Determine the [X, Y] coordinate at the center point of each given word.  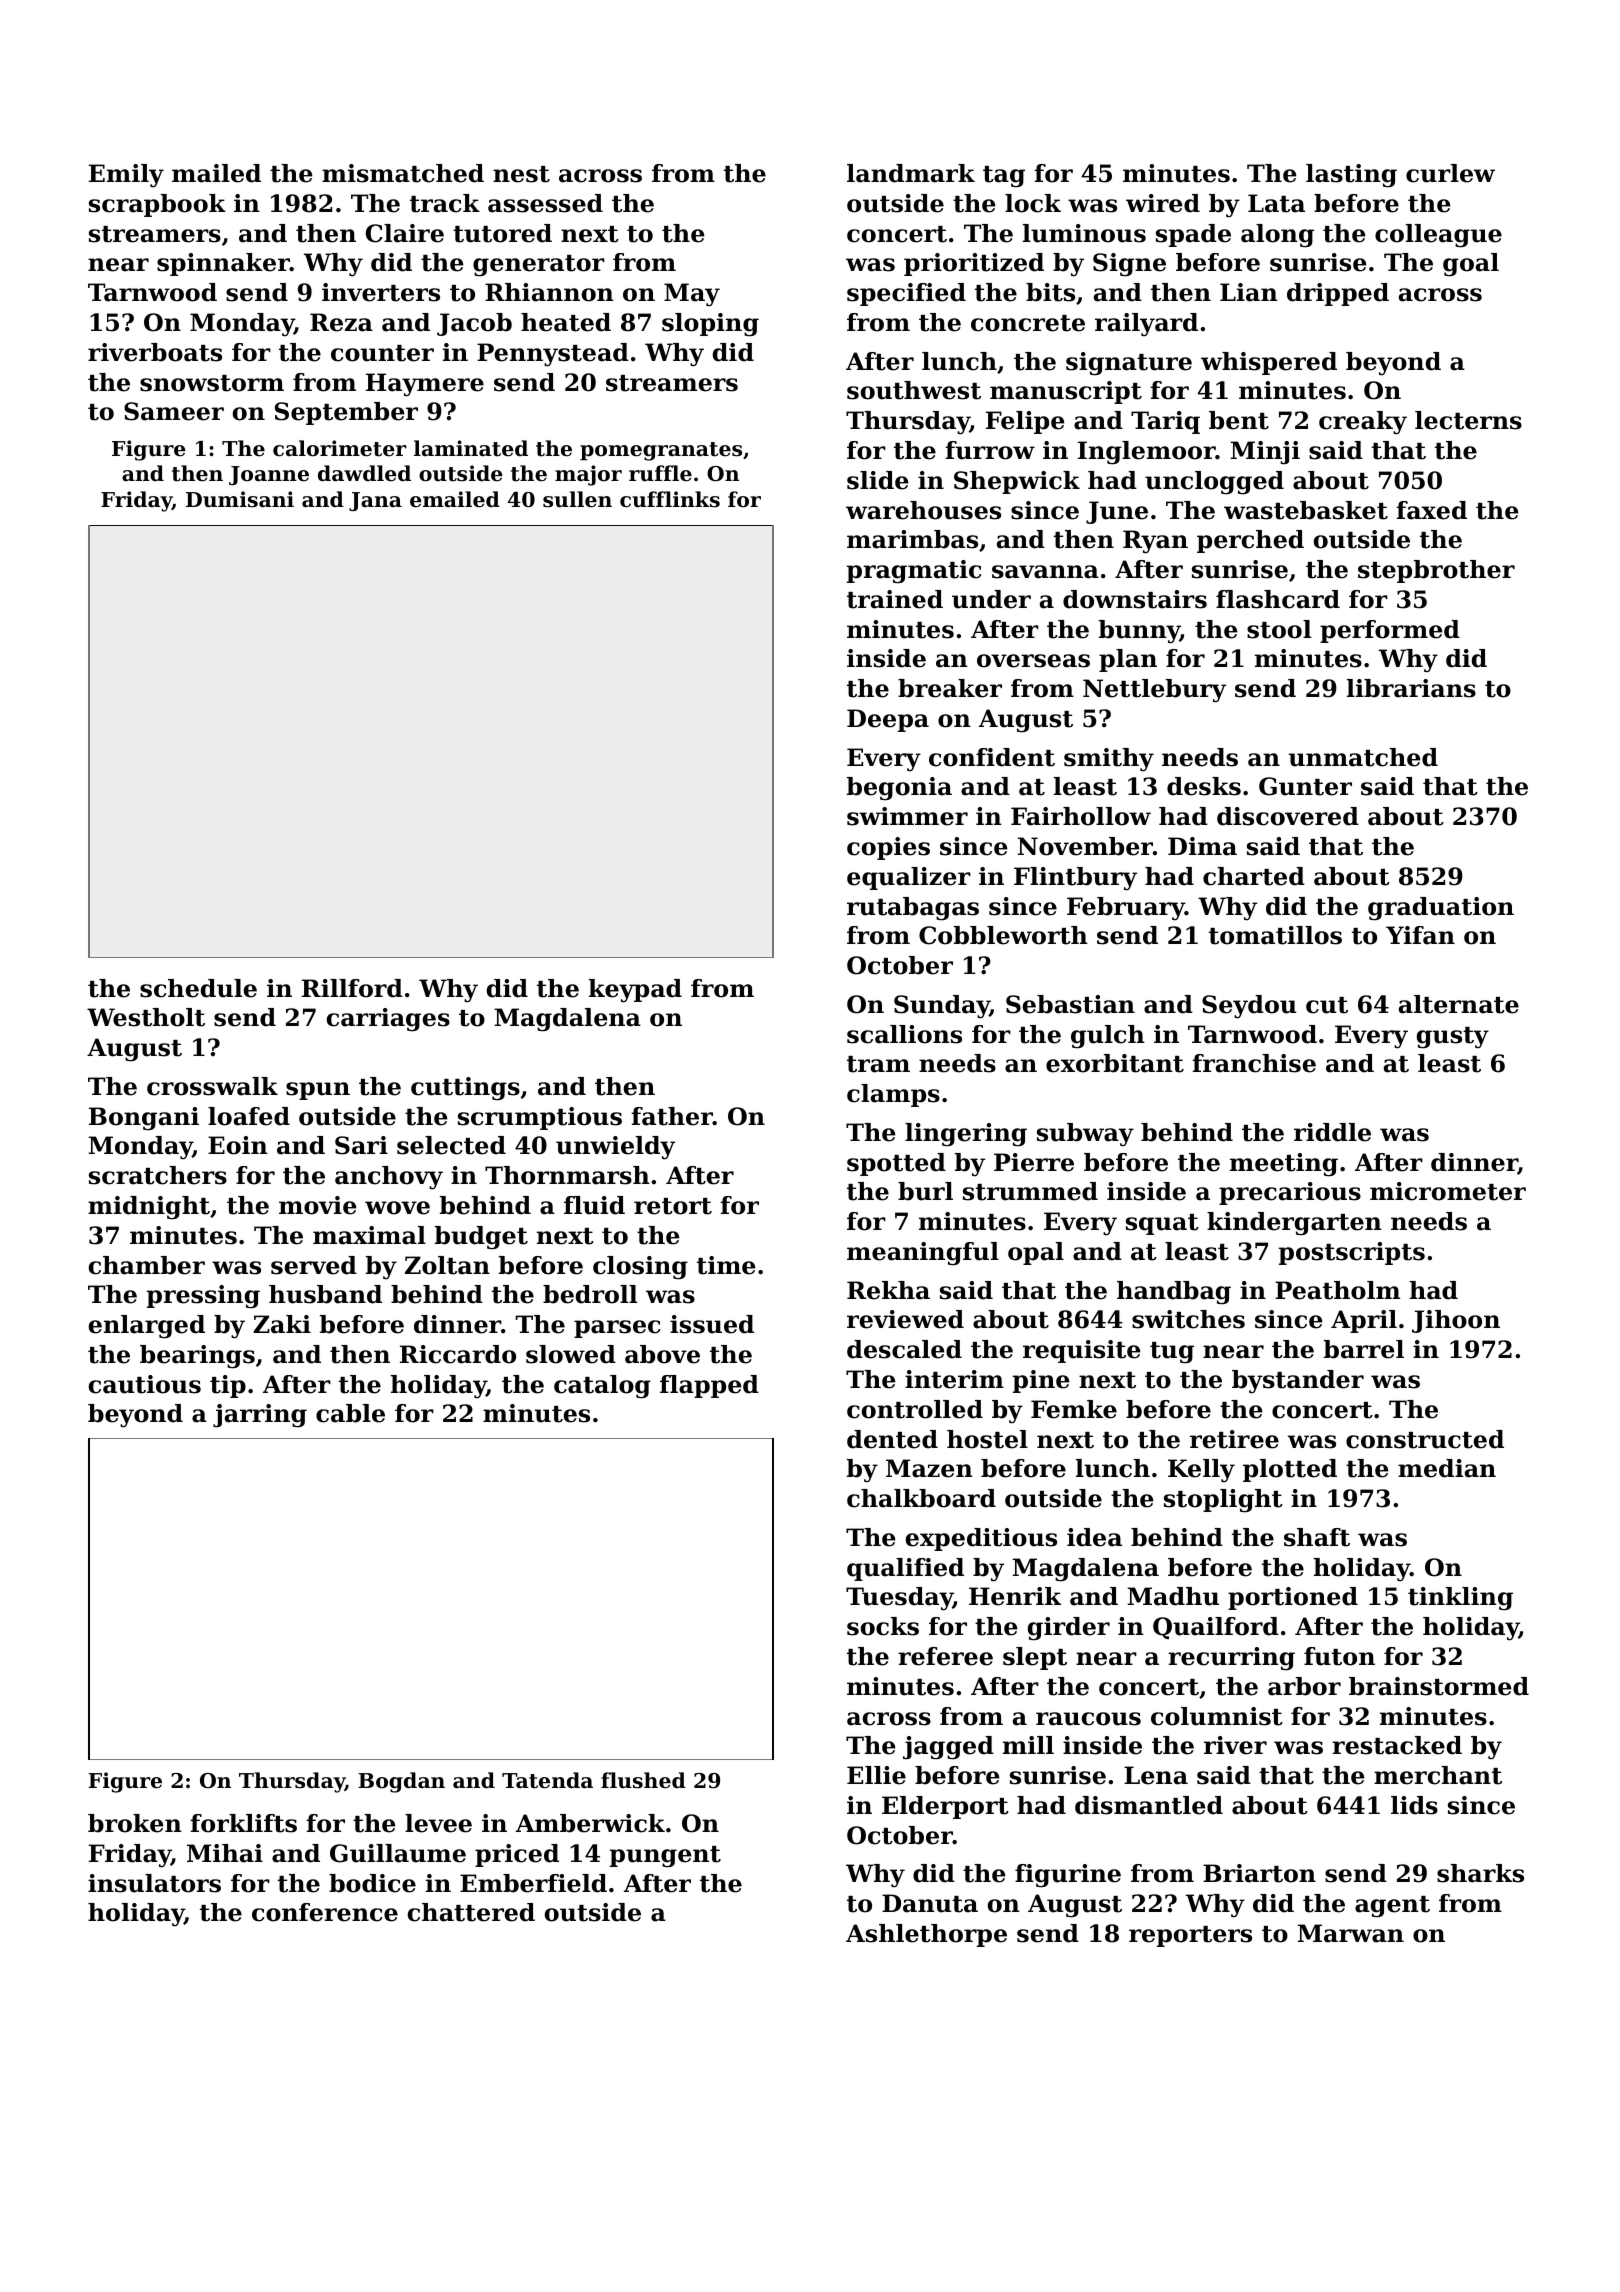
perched [1250, 541]
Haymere [425, 385]
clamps [893, 1095]
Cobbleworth [1003, 935]
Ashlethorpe [926, 1935]
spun [318, 1091]
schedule [198, 988]
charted [1254, 876]
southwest [914, 390]
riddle [1332, 1132]
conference [325, 1912]
